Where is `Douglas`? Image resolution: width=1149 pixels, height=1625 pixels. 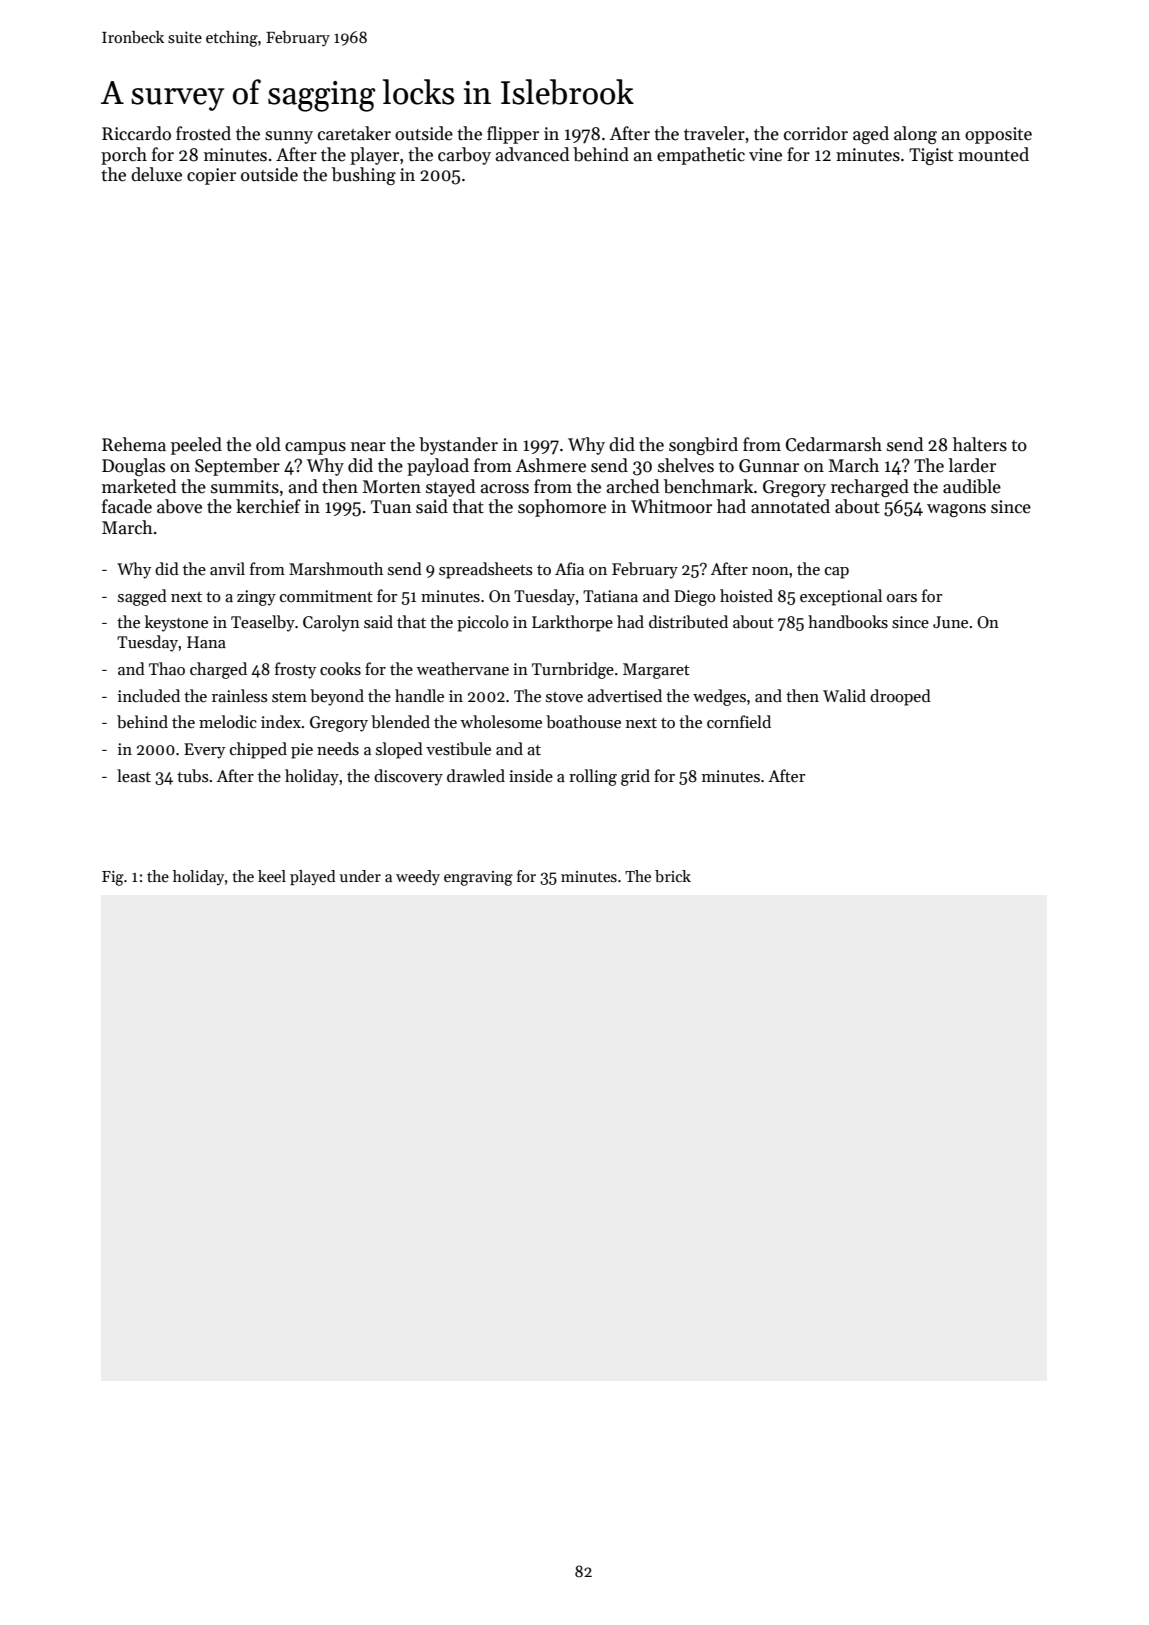 Douglas is located at coordinates (133, 467).
